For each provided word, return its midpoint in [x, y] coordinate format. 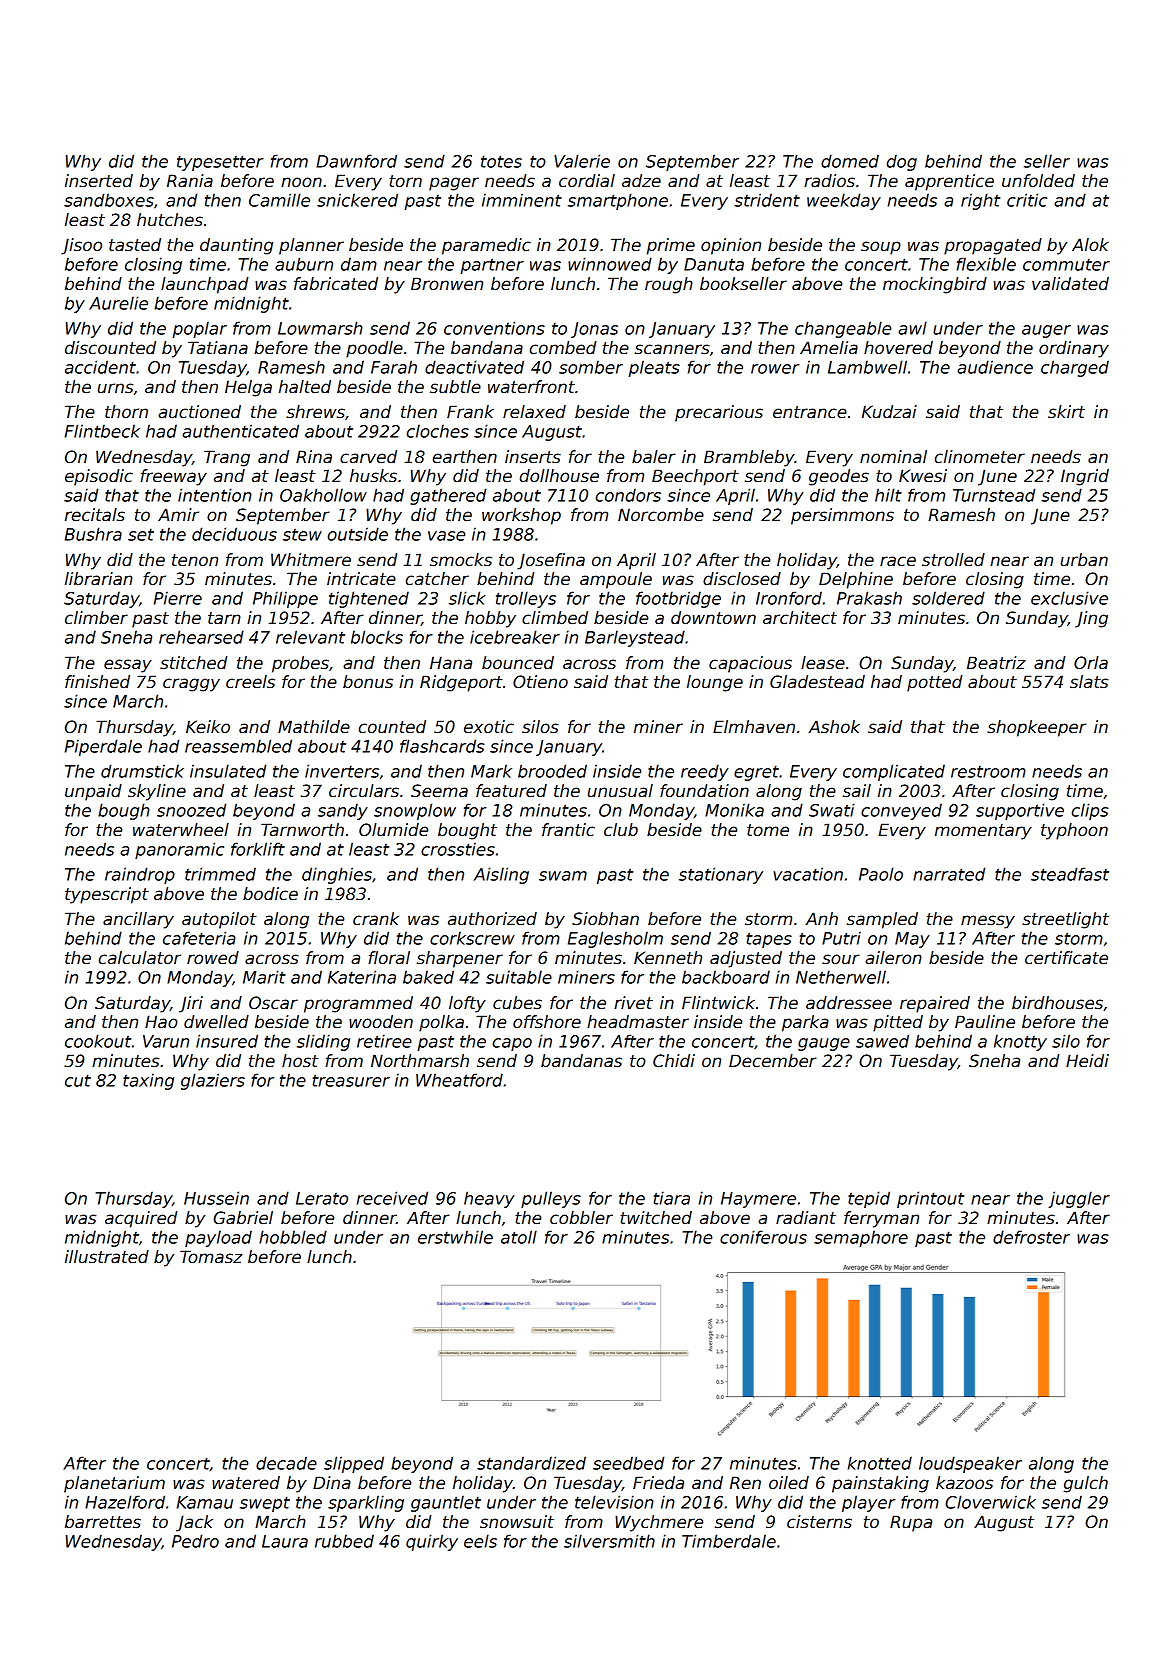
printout [930, 1199]
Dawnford [356, 161]
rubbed [344, 1541]
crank [376, 918]
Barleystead [635, 638]
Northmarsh [420, 1061]
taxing [148, 1081]
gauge [824, 1044]
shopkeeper [1037, 728]
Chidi [674, 1061]
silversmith [609, 1541]
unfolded [1038, 181]
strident [767, 200]
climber [96, 618]
